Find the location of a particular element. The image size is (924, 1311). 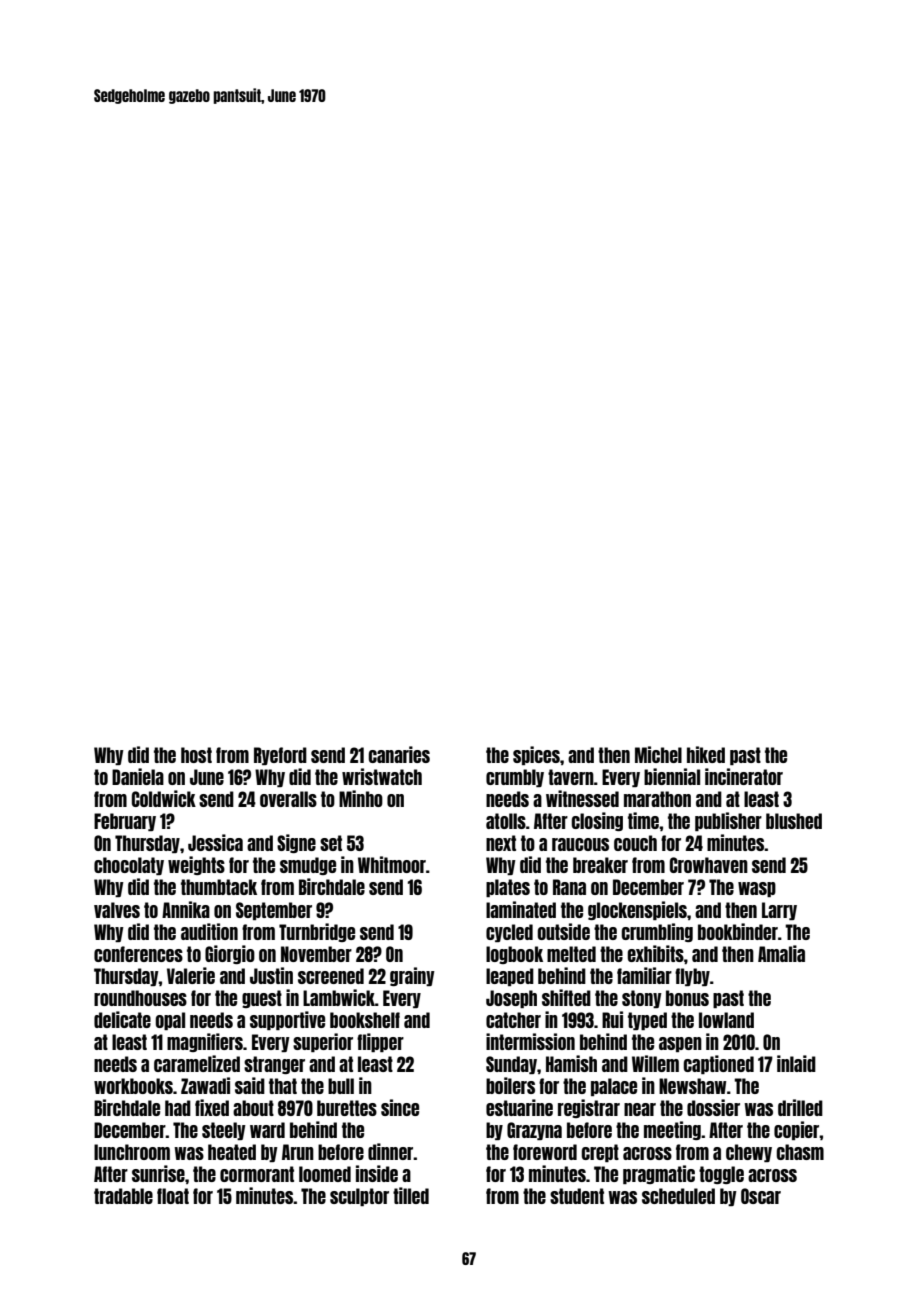

flipper is located at coordinates (380, 1042).
